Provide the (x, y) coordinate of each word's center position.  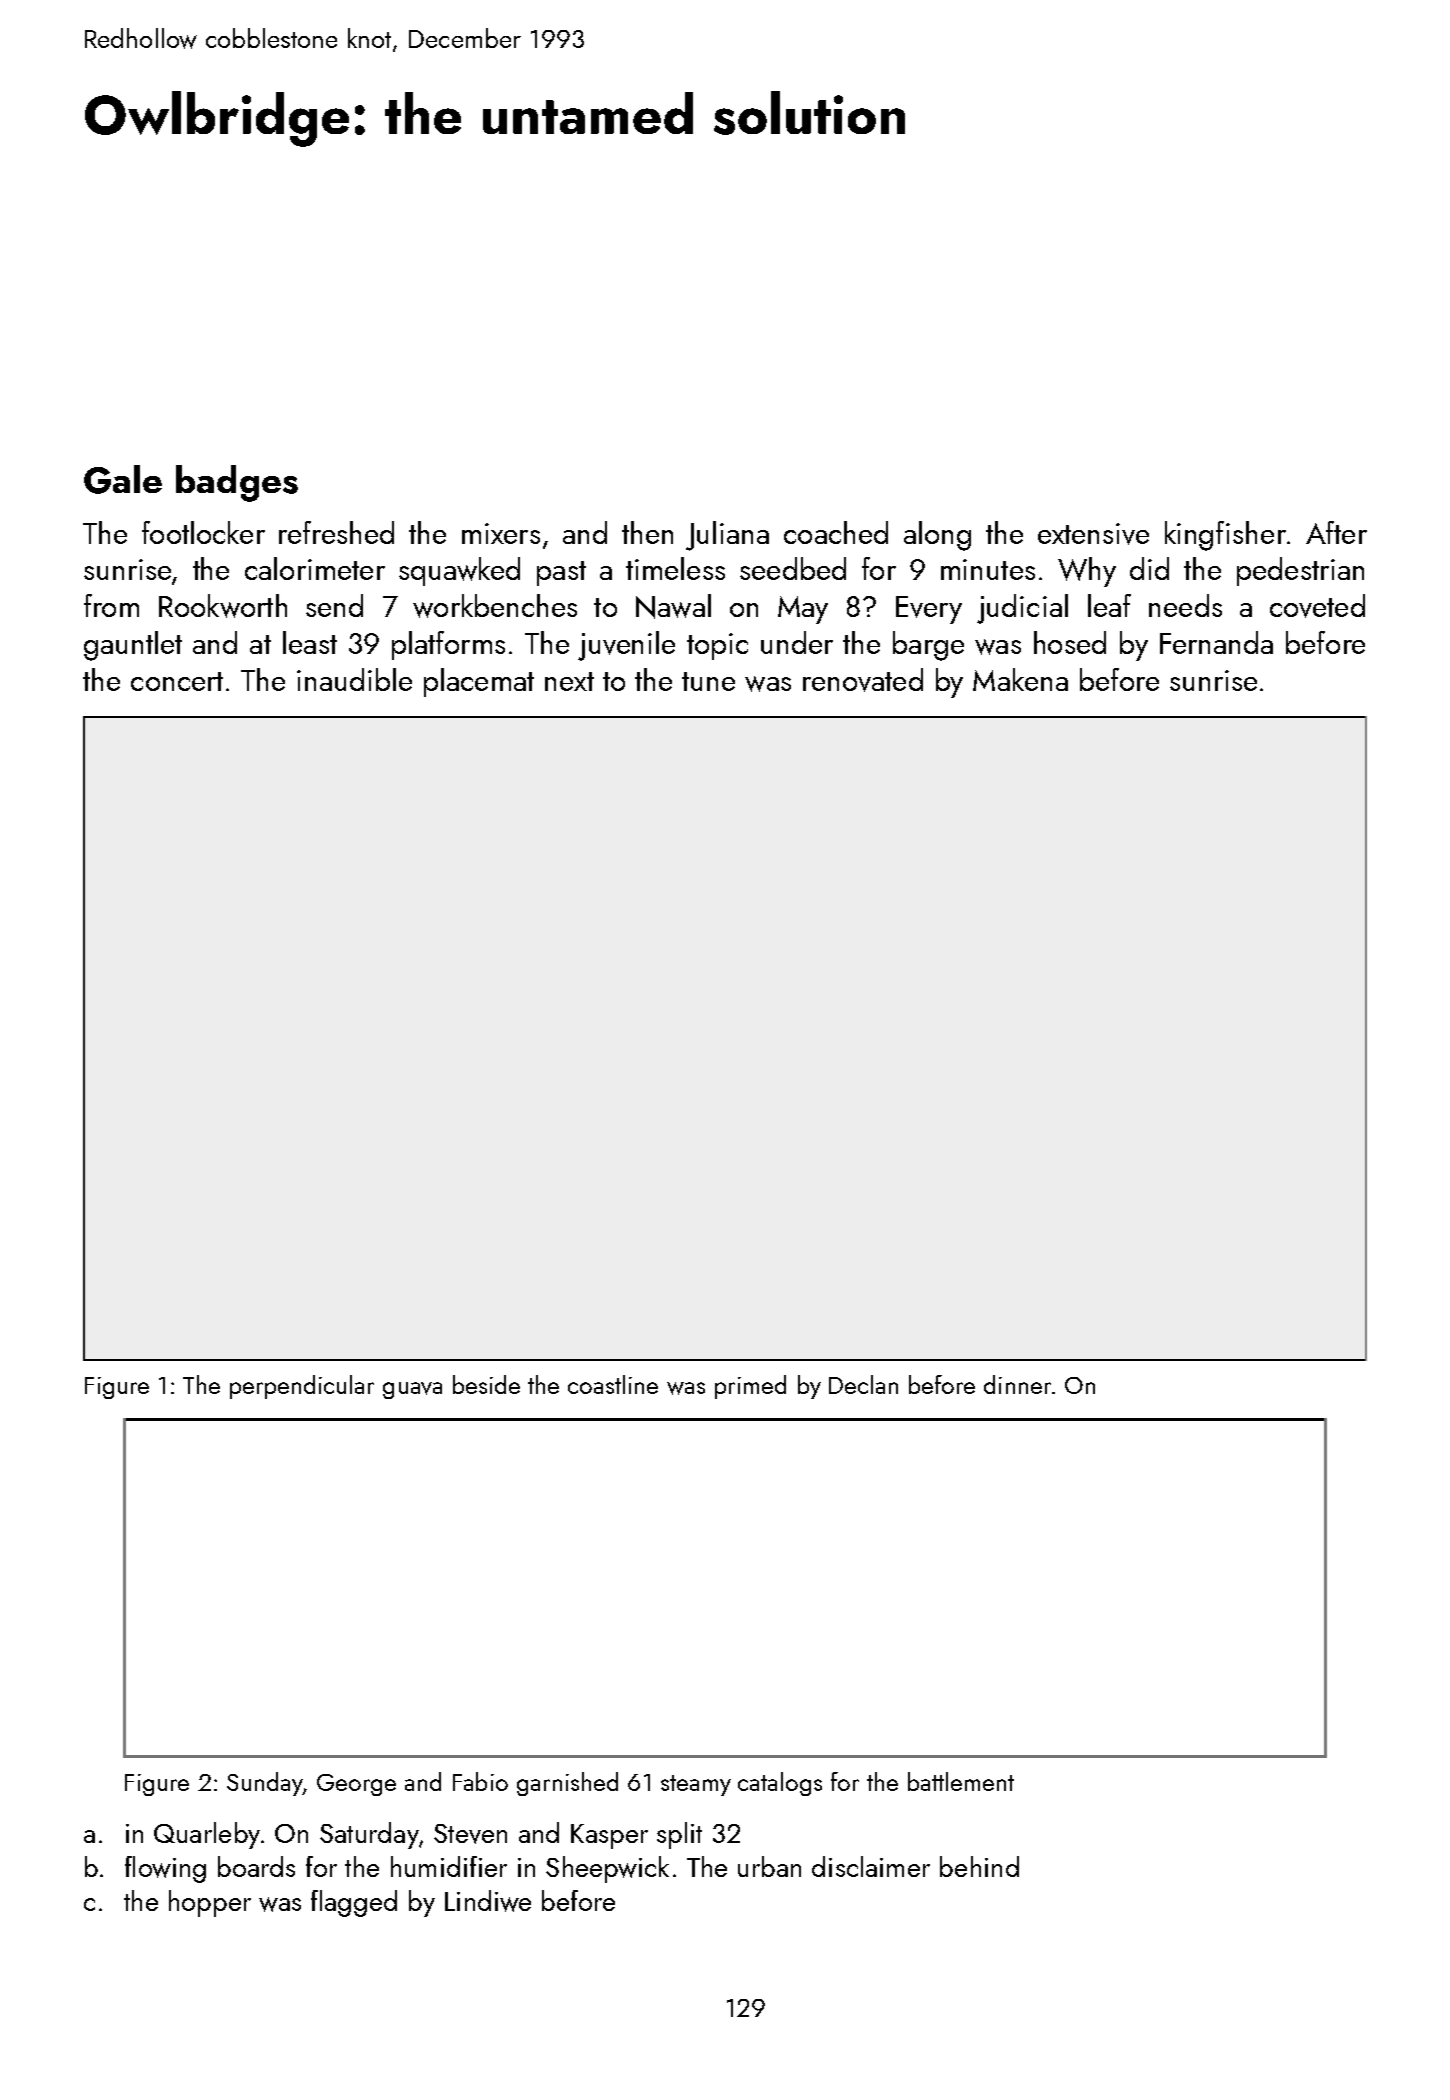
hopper (210, 1903)
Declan (863, 1384)
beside (486, 1384)
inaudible (354, 679)
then (647, 532)
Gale (123, 479)
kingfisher (1225, 536)
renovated (863, 680)
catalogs (780, 1784)
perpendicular (302, 1387)
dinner (1017, 1384)
